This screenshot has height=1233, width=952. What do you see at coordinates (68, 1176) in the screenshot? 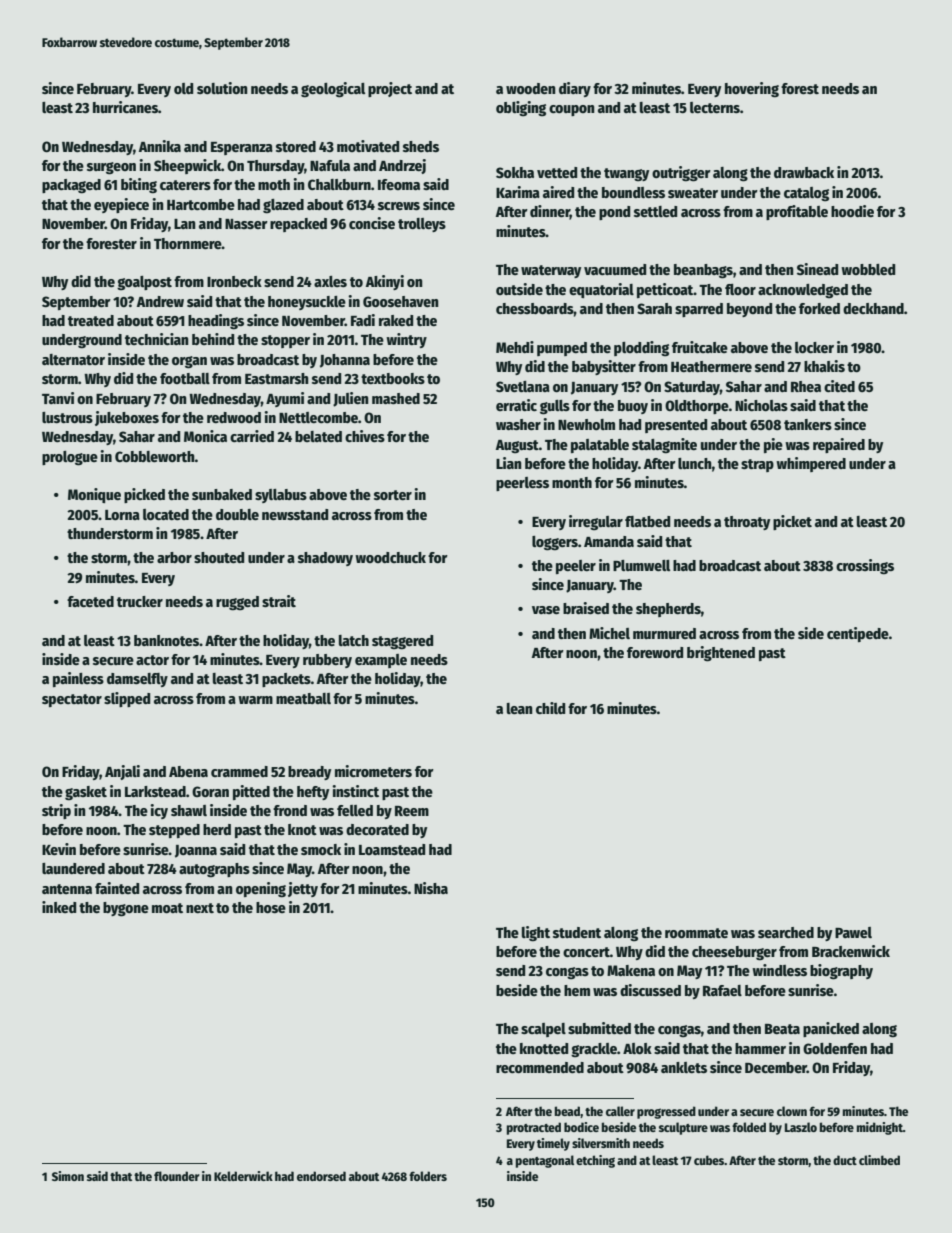
I see `Simon` at bounding box center [68, 1176].
